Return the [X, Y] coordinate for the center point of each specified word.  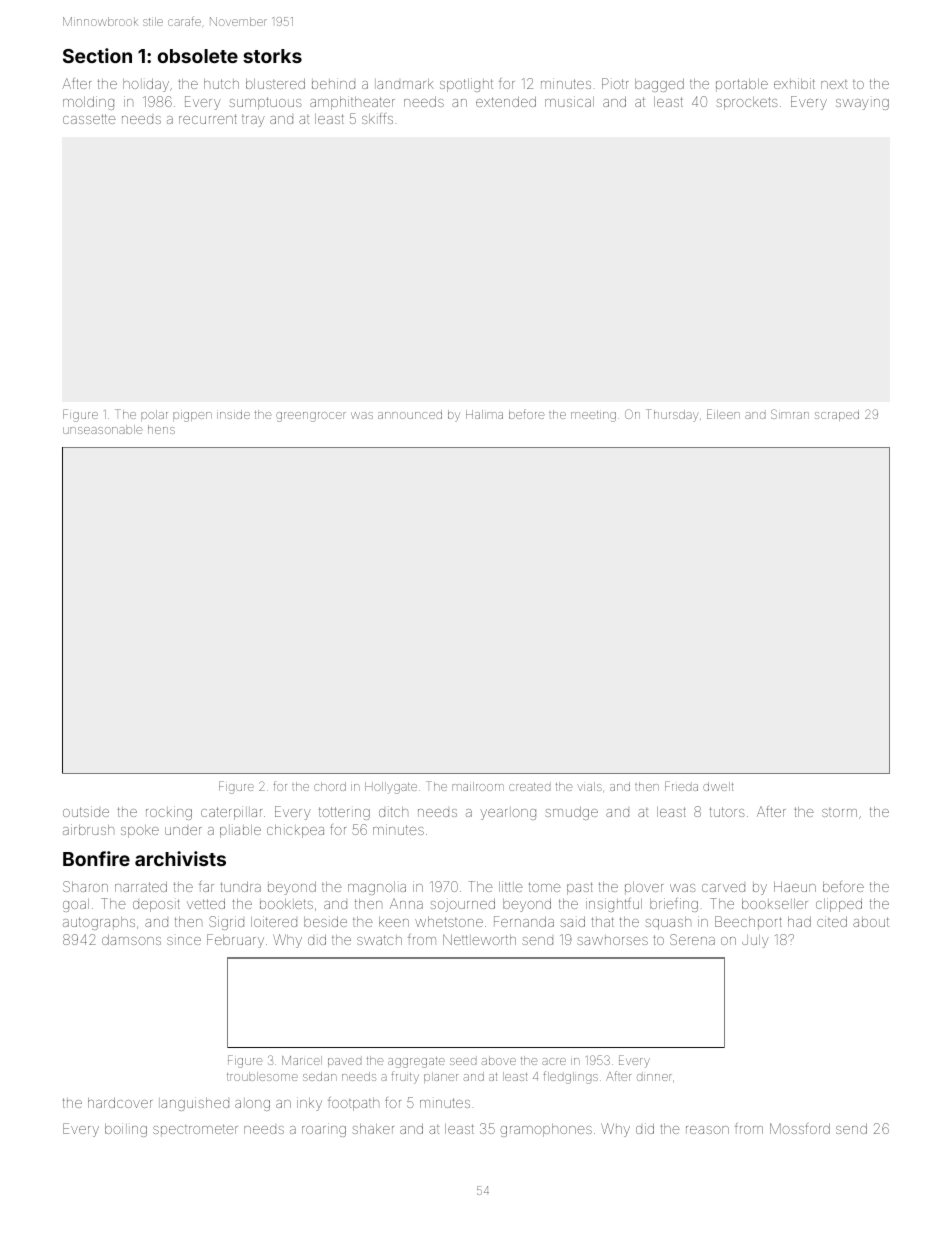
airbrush [88, 829]
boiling [126, 1130]
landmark [404, 84]
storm [839, 812]
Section [97, 55]
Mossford [800, 1128]
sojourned [462, 905]
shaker [373, 1129]
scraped [837, 415]
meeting [593, 416]
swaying [862, 104]
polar [154, 415]
